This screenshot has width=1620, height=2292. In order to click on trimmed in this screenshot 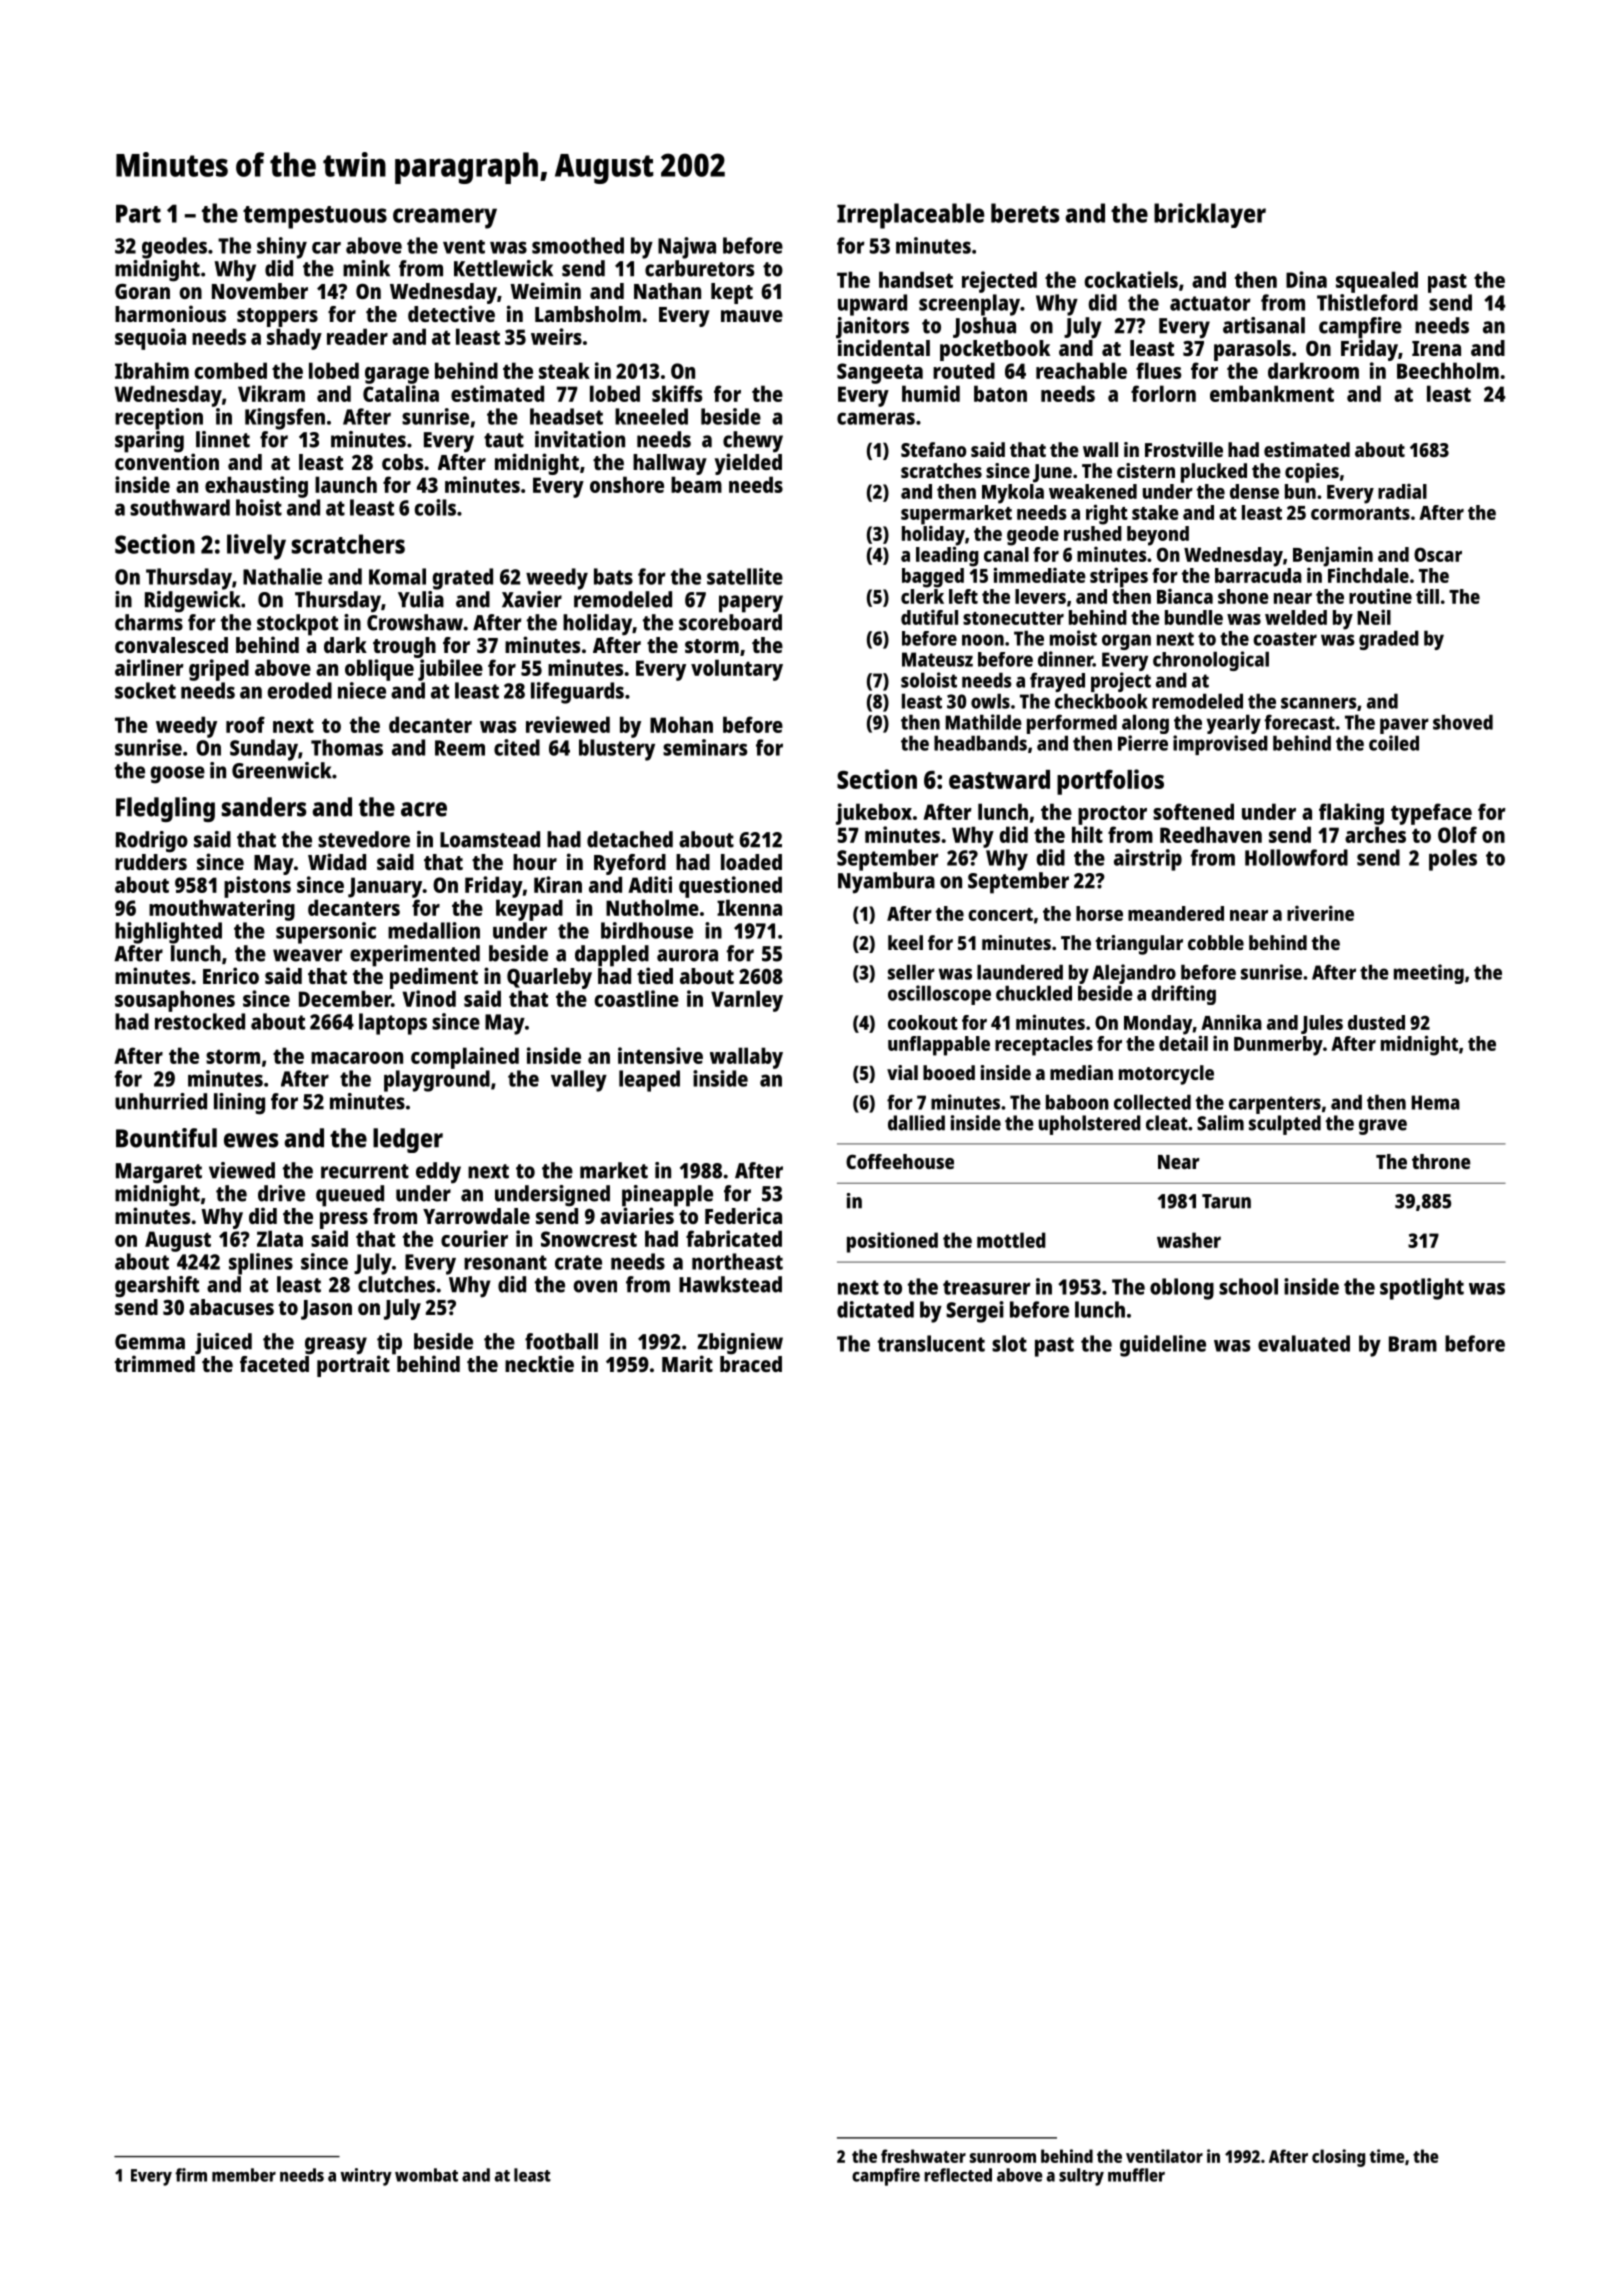, I will do `click(155, 1363)`.
